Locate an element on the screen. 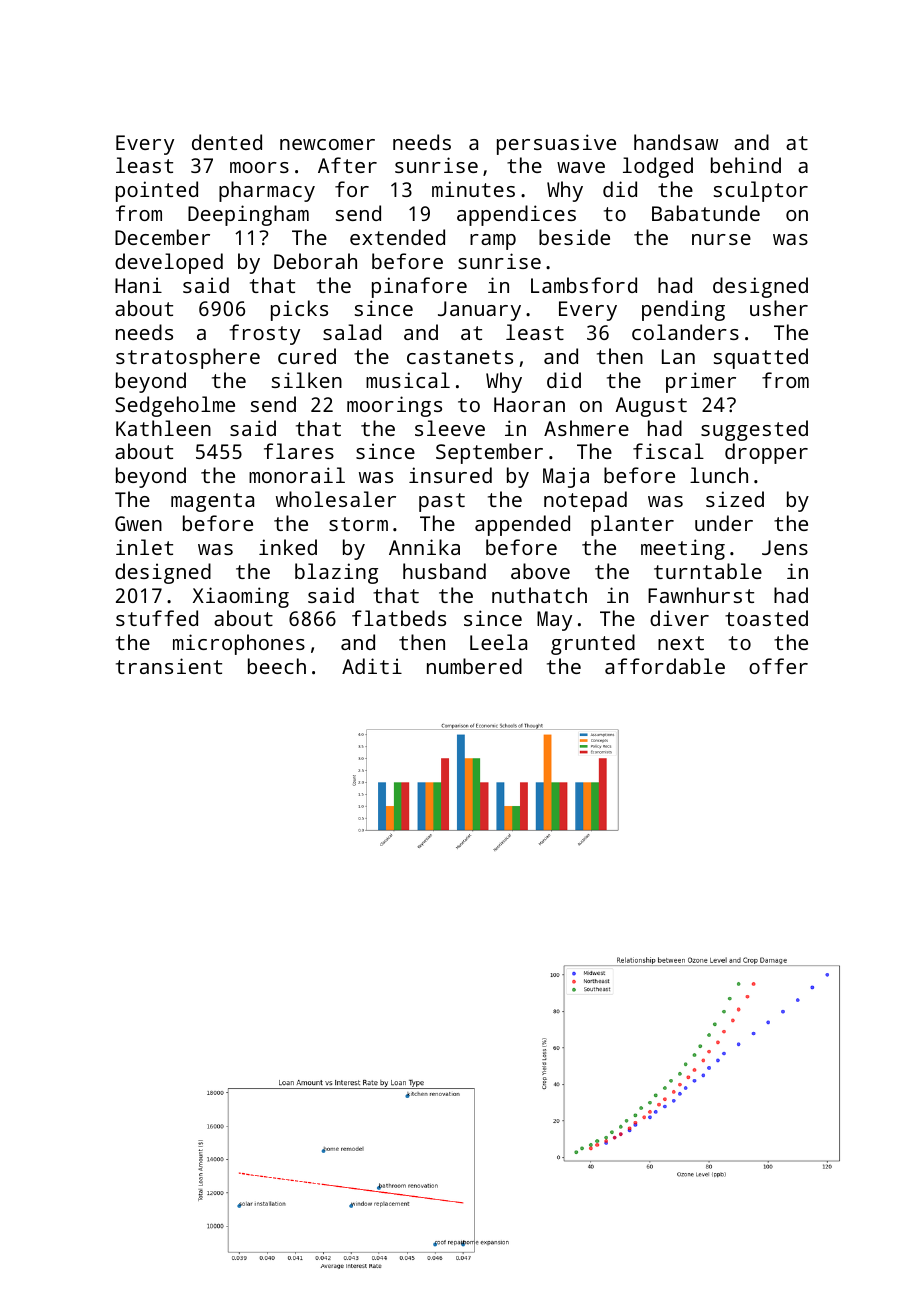 The height and width of the screenshot is (1311, 924). transient is located at coordinates (169, 666).
